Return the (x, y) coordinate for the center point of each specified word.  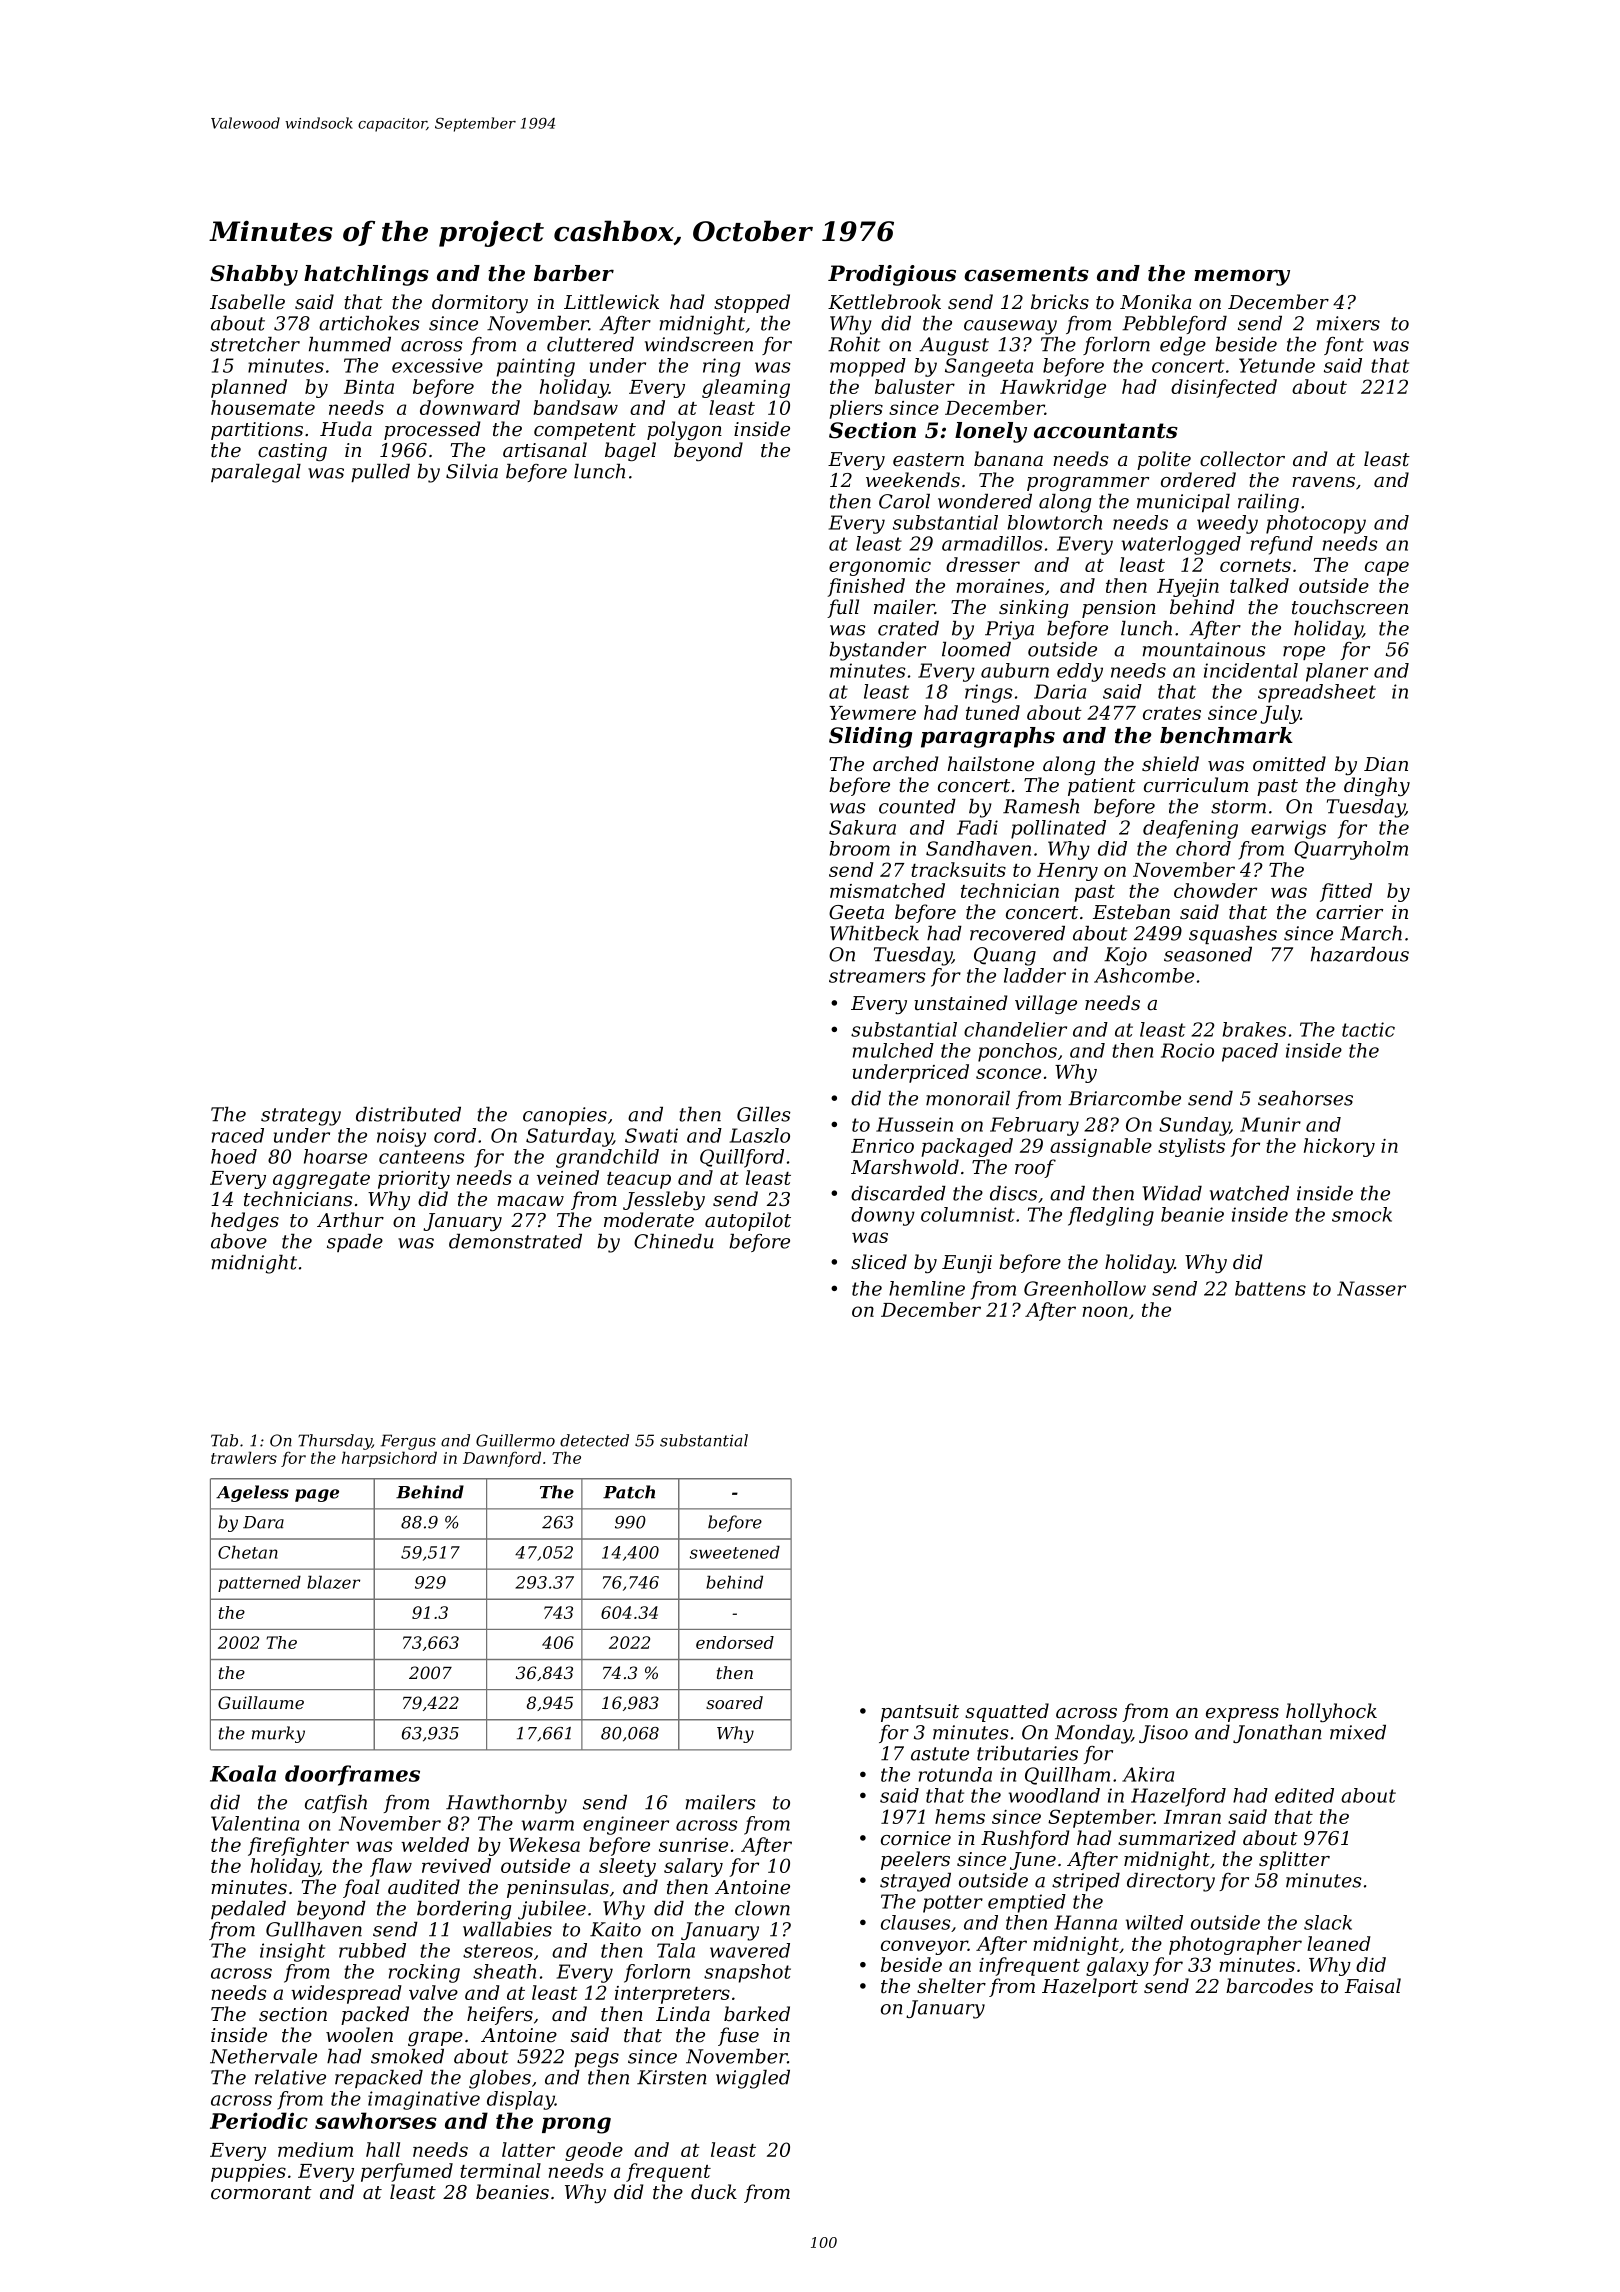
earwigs (1288, 829)
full (843, 608)
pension (1119, 609)
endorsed (735, 1642)
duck (714, 2192)
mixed (1358, 1732)
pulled (380, 473)
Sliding (870, 737)
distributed (408, 1114)
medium (315, 2149)
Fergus (408, 1442)
